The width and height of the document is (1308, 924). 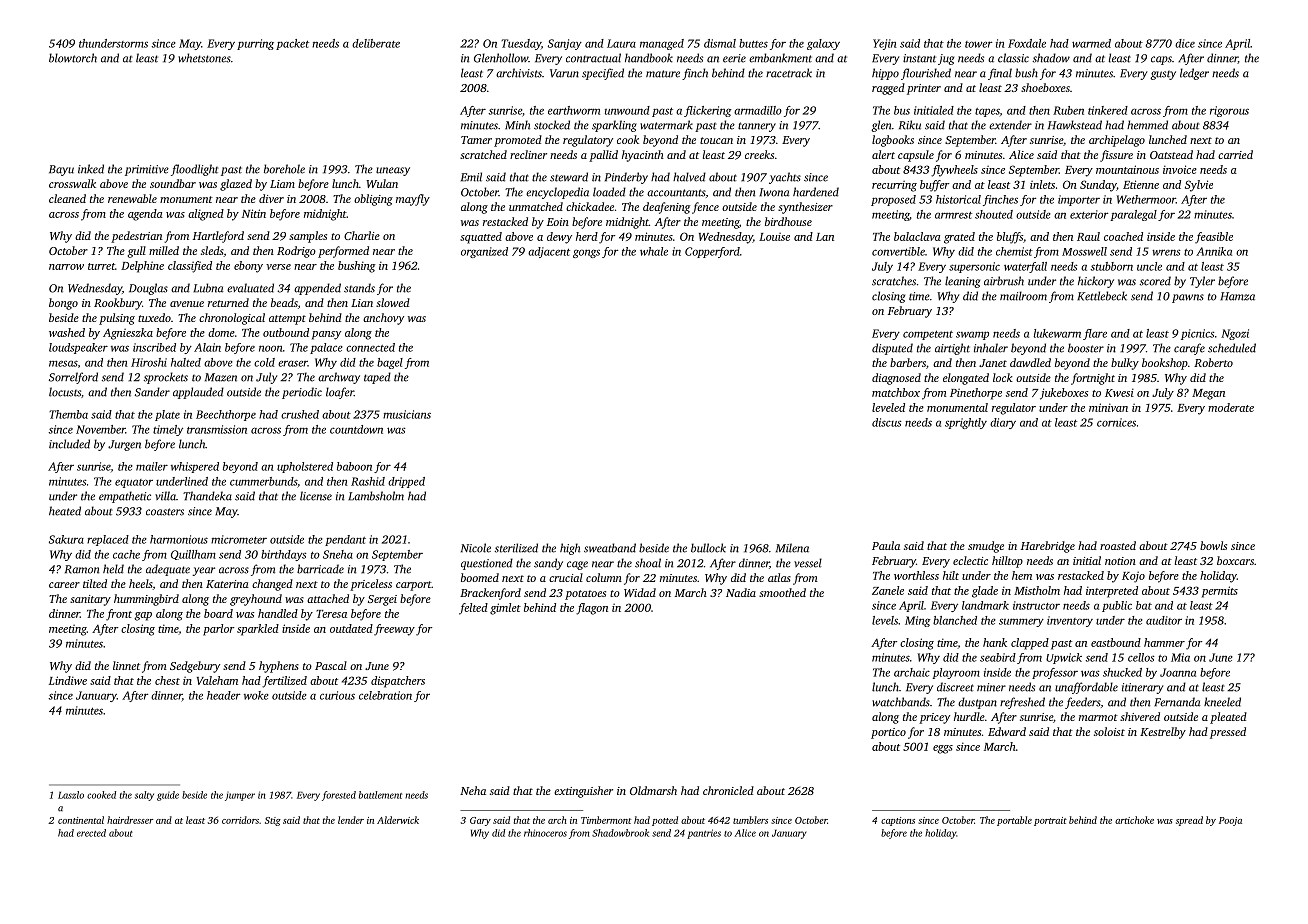 I want to click on herd, so click(x=587, y=236).
